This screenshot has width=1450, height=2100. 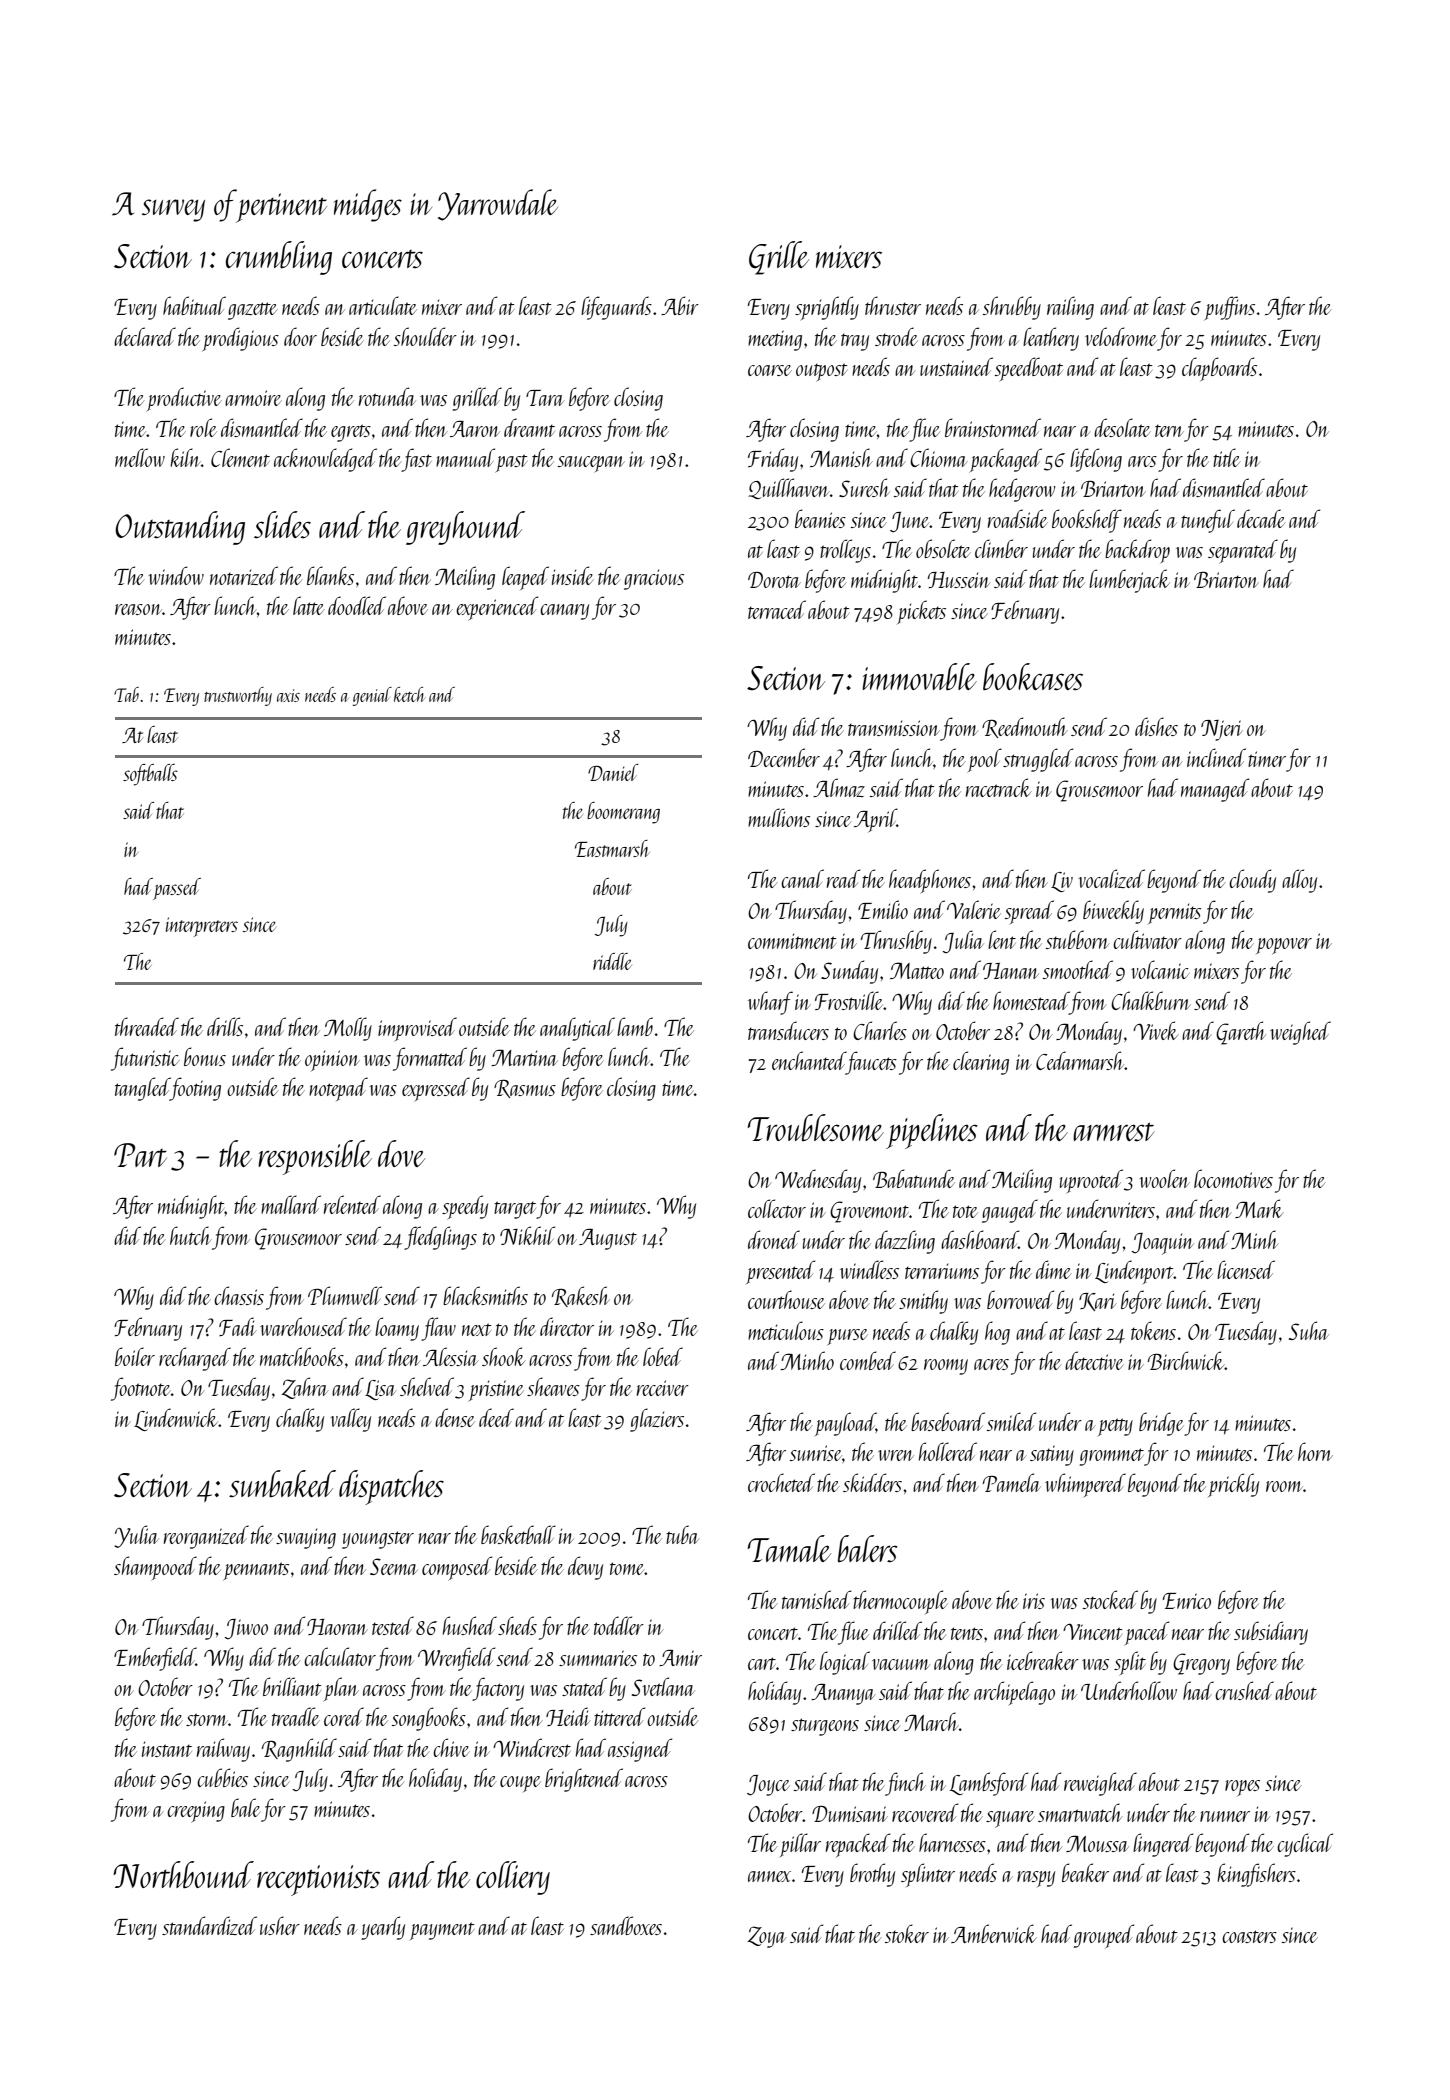 I want to click on Abir, so click(x=680, y=305).
